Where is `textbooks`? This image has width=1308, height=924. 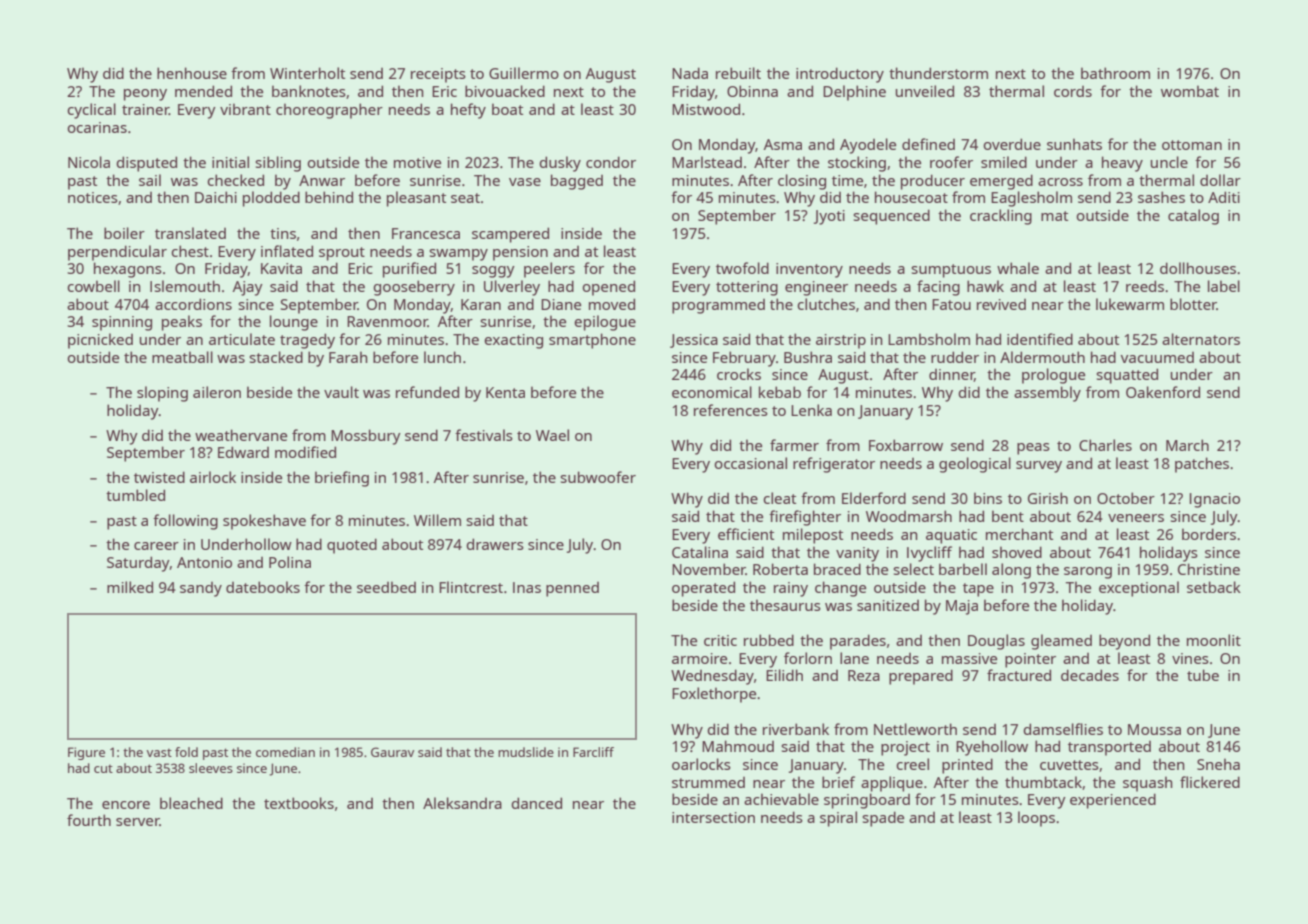
textbooks is located at coordinates (299, 803).
